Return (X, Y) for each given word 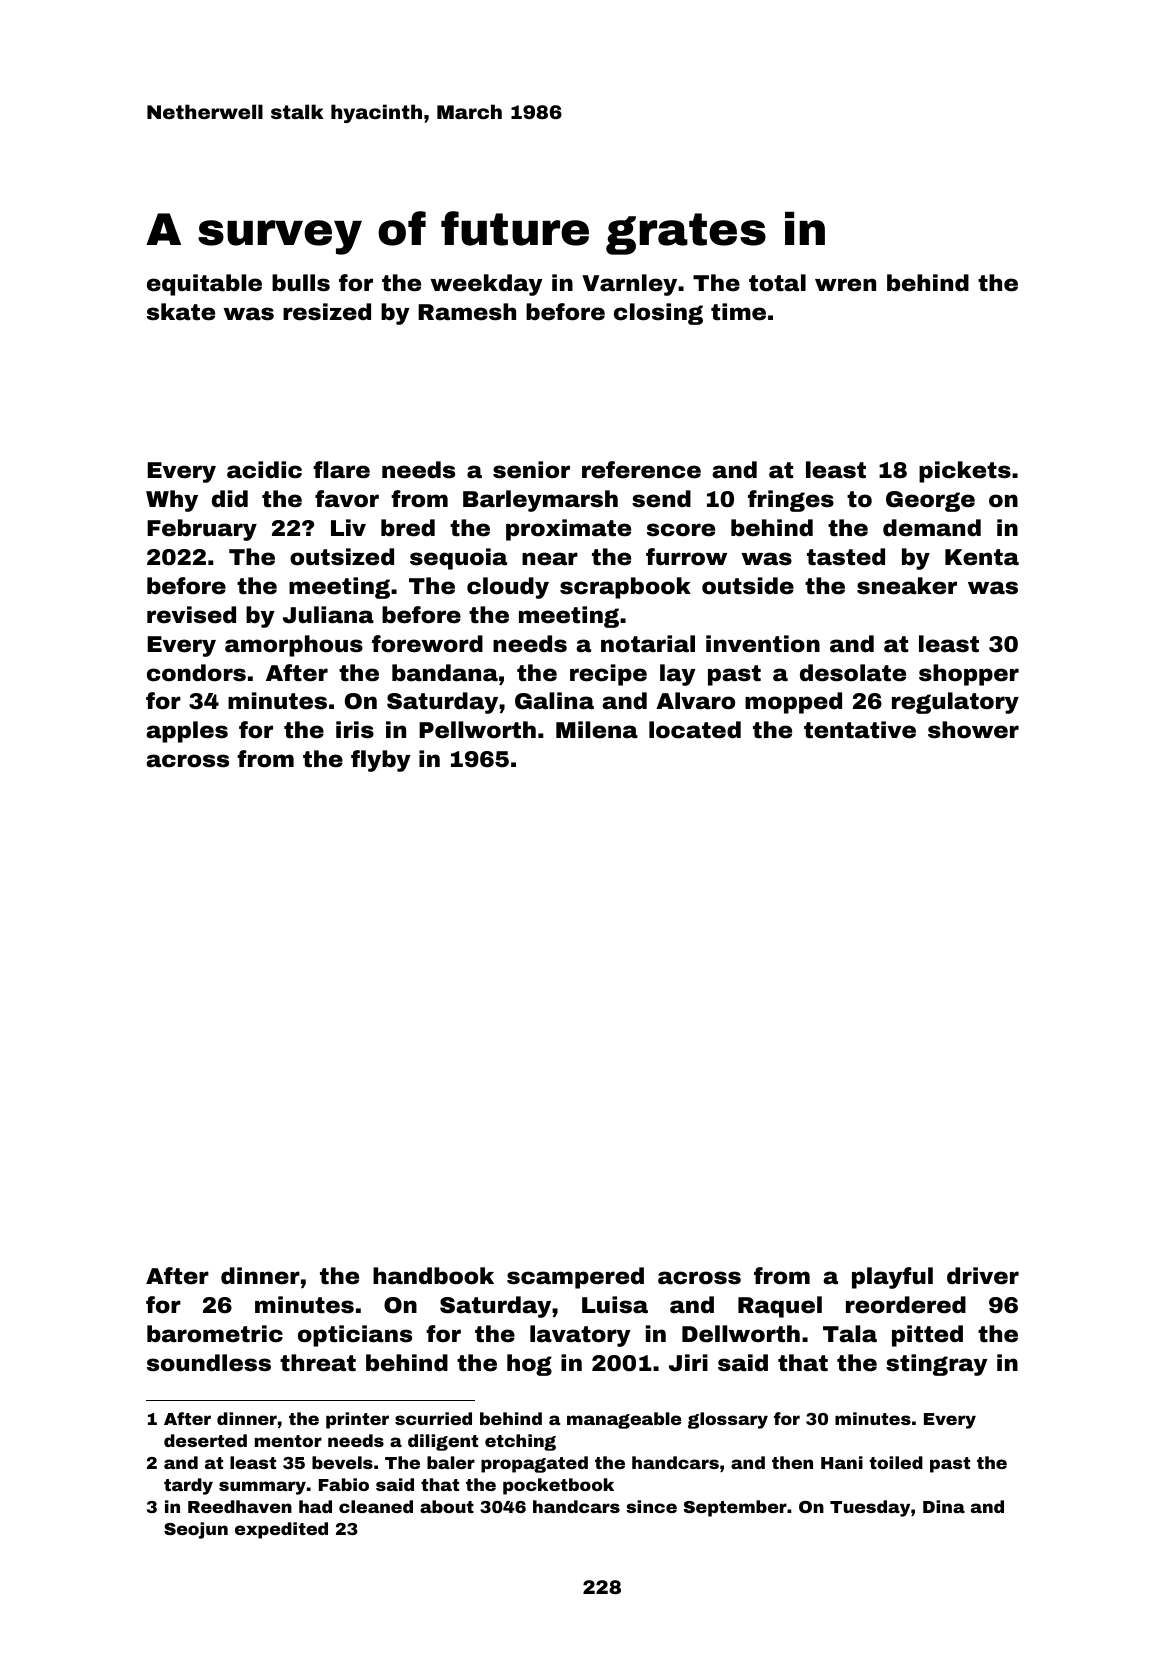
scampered (575, 1278)
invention (763, 644)
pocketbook (558, 1486)
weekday (486, 285)
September (735, 1508)
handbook (433, 1276)
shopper (969, 675)
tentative (860, 730)
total (777, 283)
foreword (427, 644)
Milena (597, 730)
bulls (301, 283)
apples (187, 732)
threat (318, 1363)
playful (892, 1278)
